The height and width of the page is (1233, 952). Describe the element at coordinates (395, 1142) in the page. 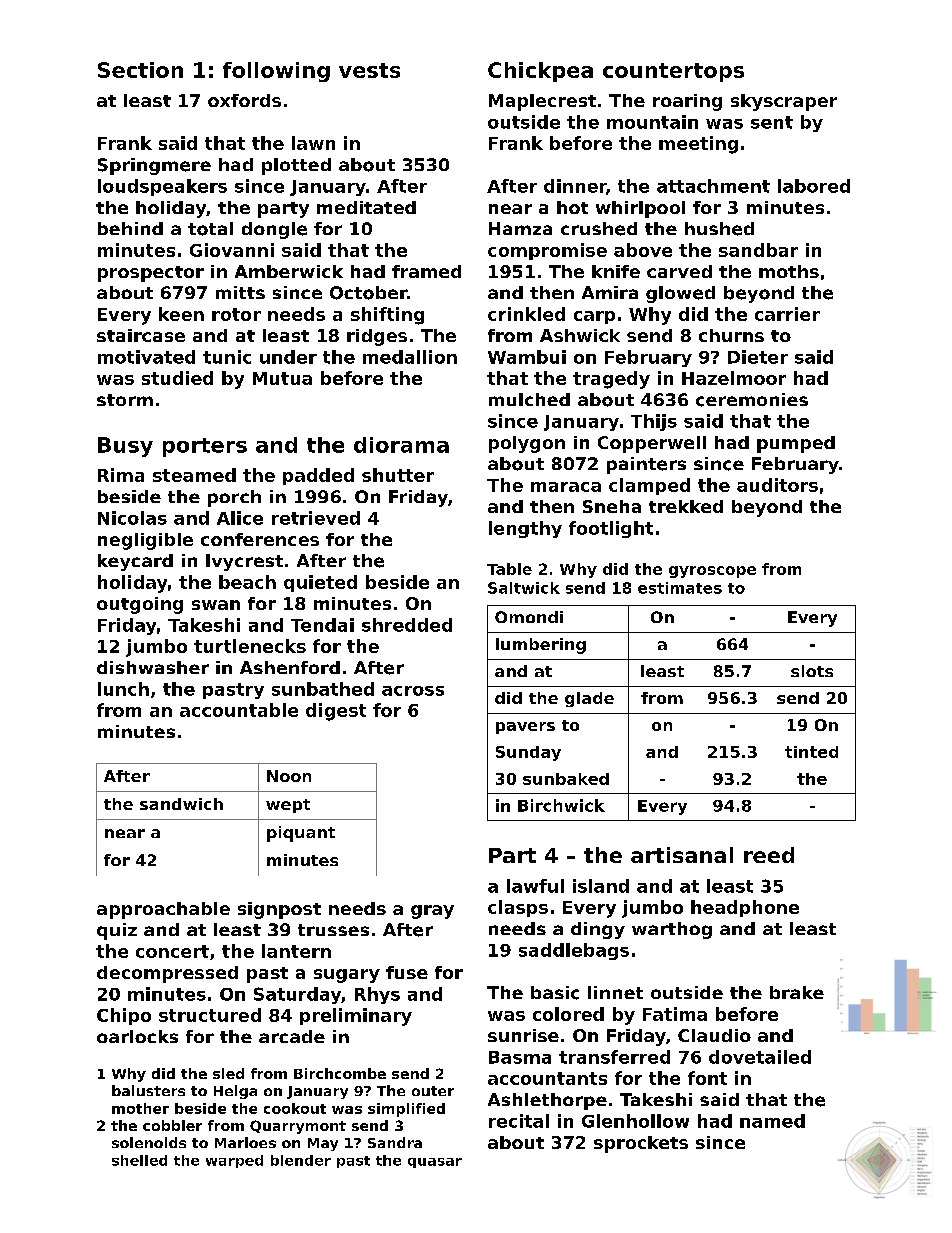

I see `Sandra` at that location.
